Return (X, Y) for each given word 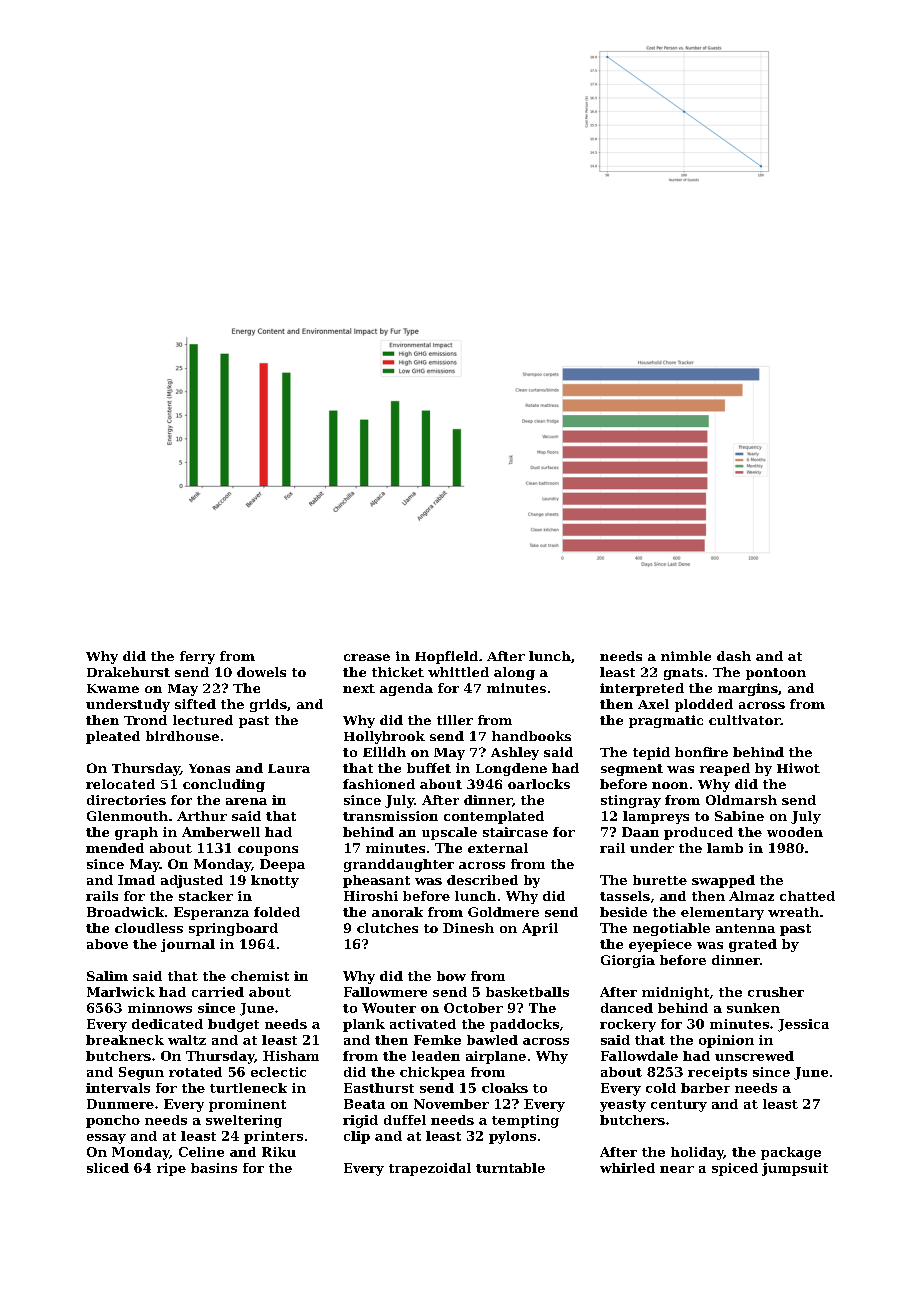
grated (753, 945)
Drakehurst (128, 672)
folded (277, 912)
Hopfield (446, 657)
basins (214, 1168)
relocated (120, 784)
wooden (795, 832)
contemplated (494, 817)
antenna (745, 928)
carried (218, 992)
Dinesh (468, 928)
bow (451, 976)
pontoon (776, 674)
